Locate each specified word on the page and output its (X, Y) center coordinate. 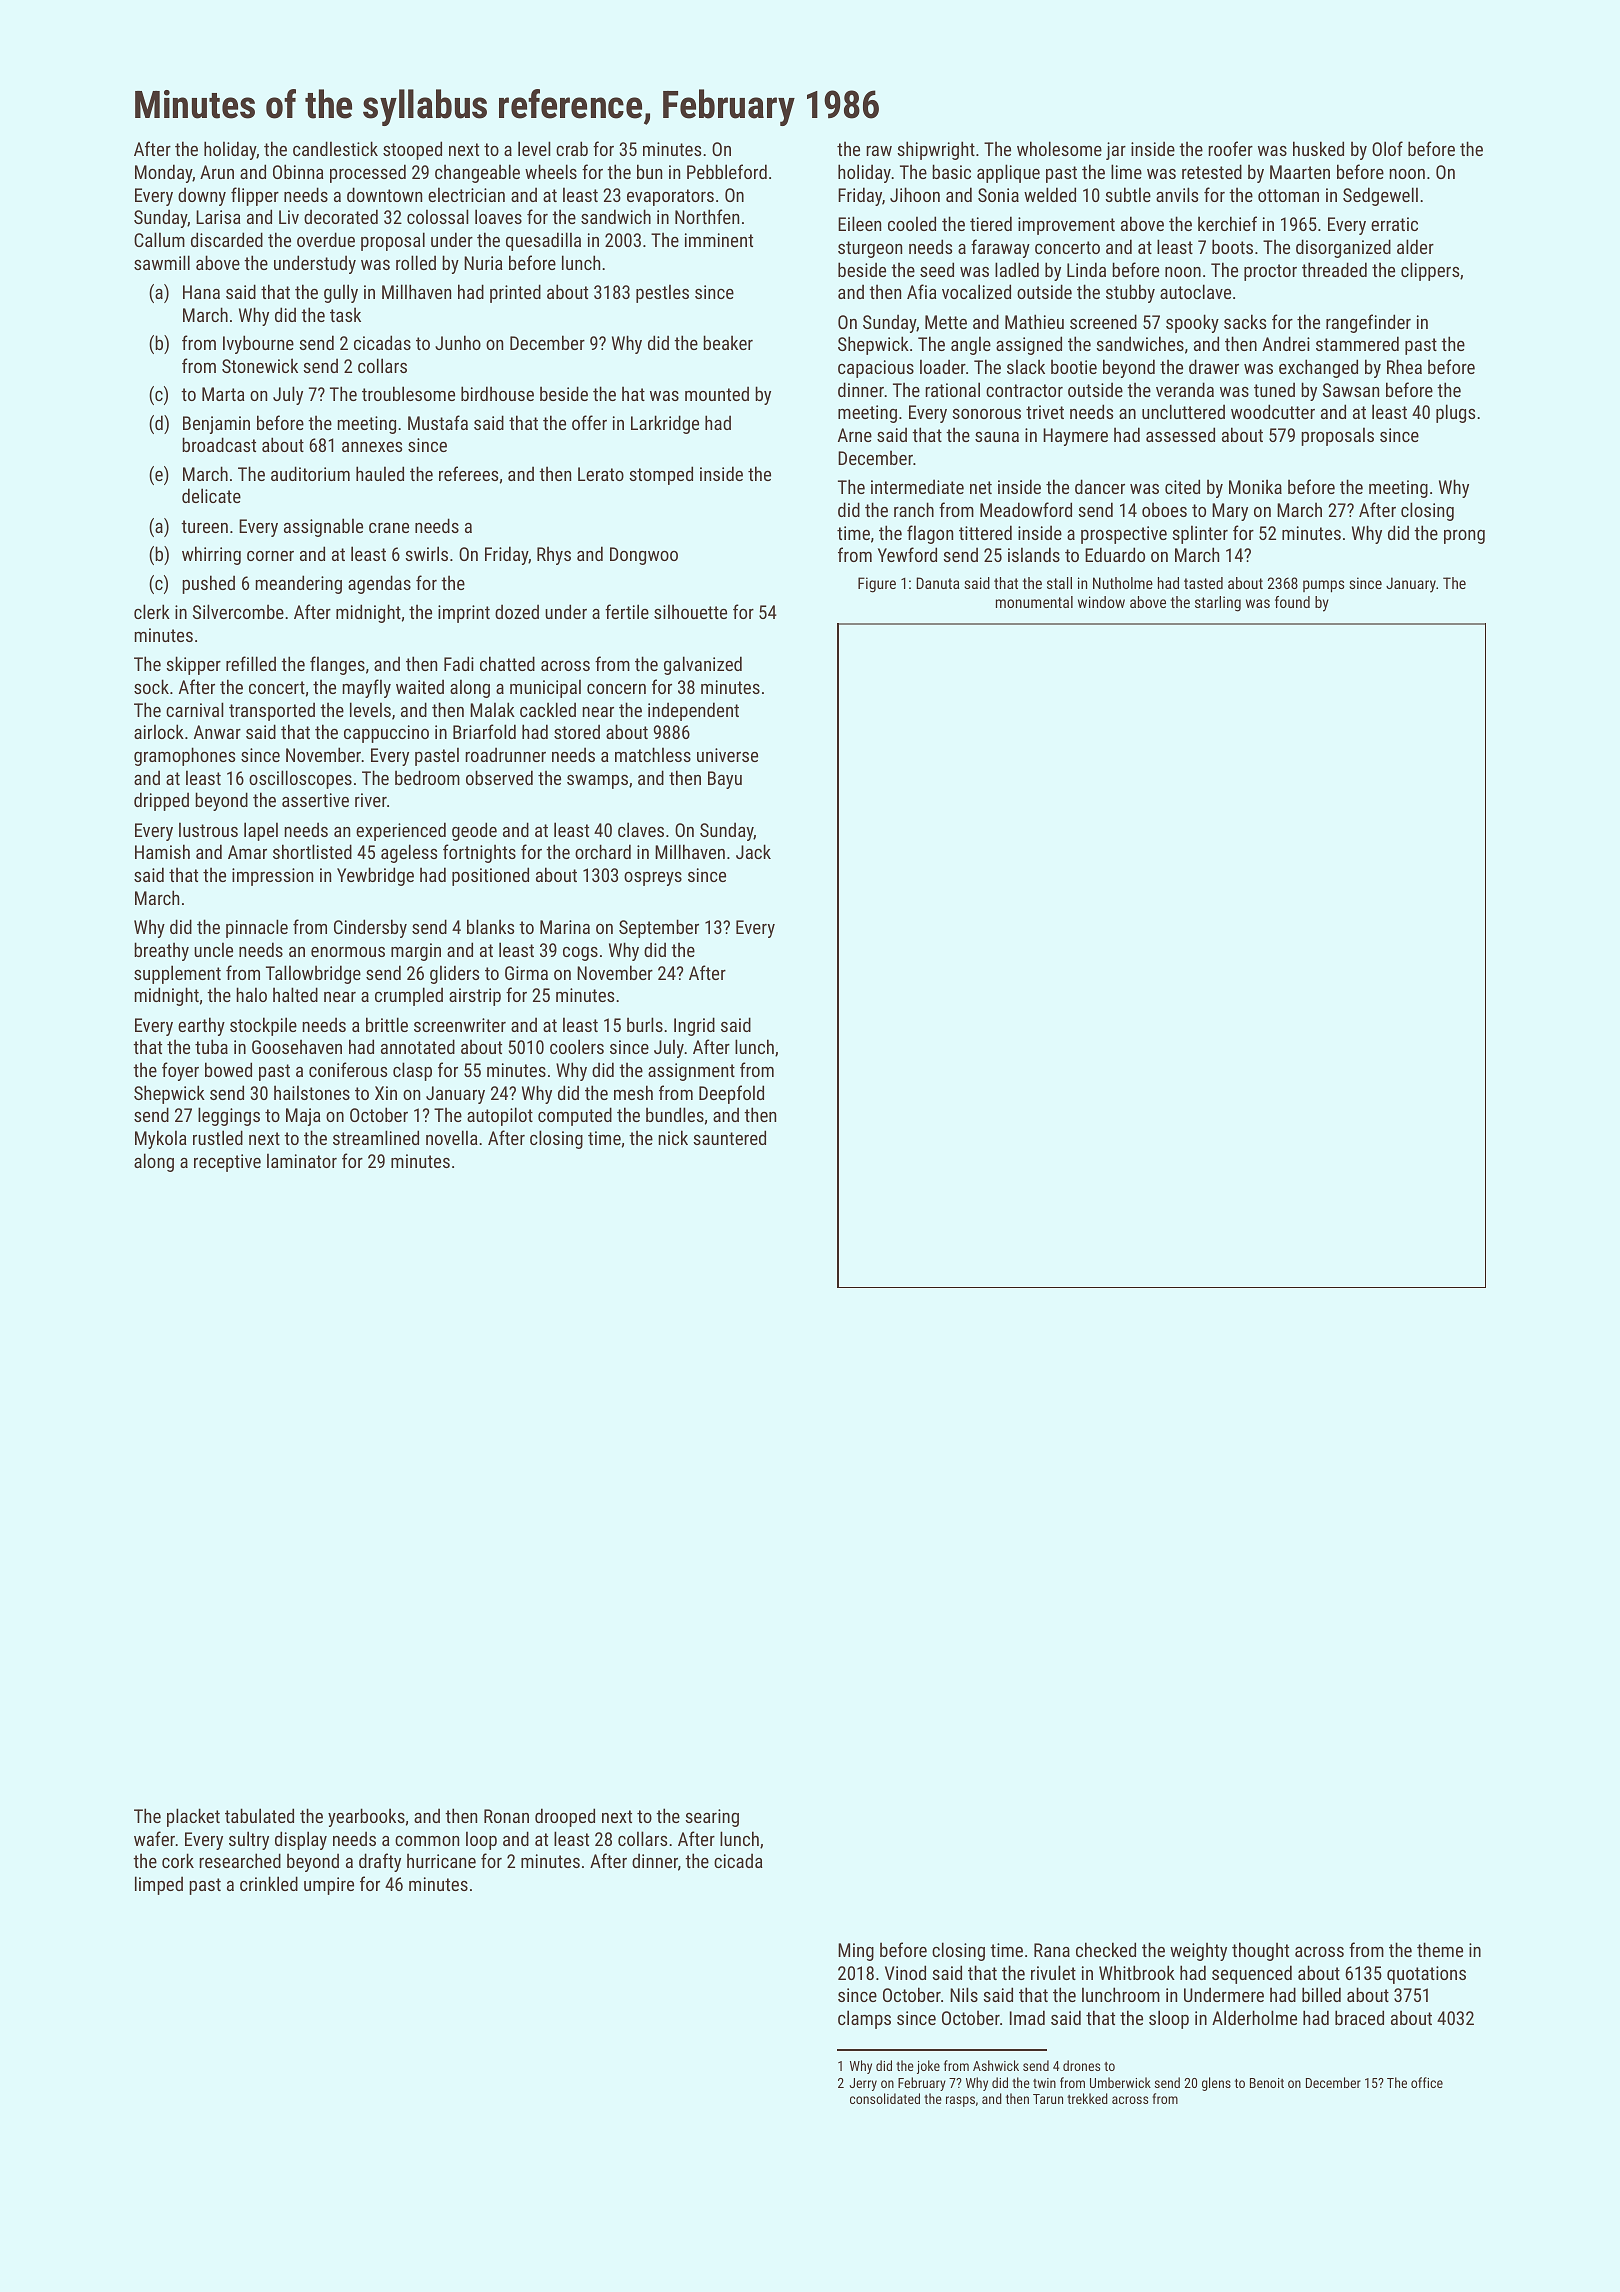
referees (468, 473)
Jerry (863, 2084)
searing (712, 1818)
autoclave (1195, 291)
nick (673, 1137)
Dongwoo (644, 556)
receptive (227, 1163)
